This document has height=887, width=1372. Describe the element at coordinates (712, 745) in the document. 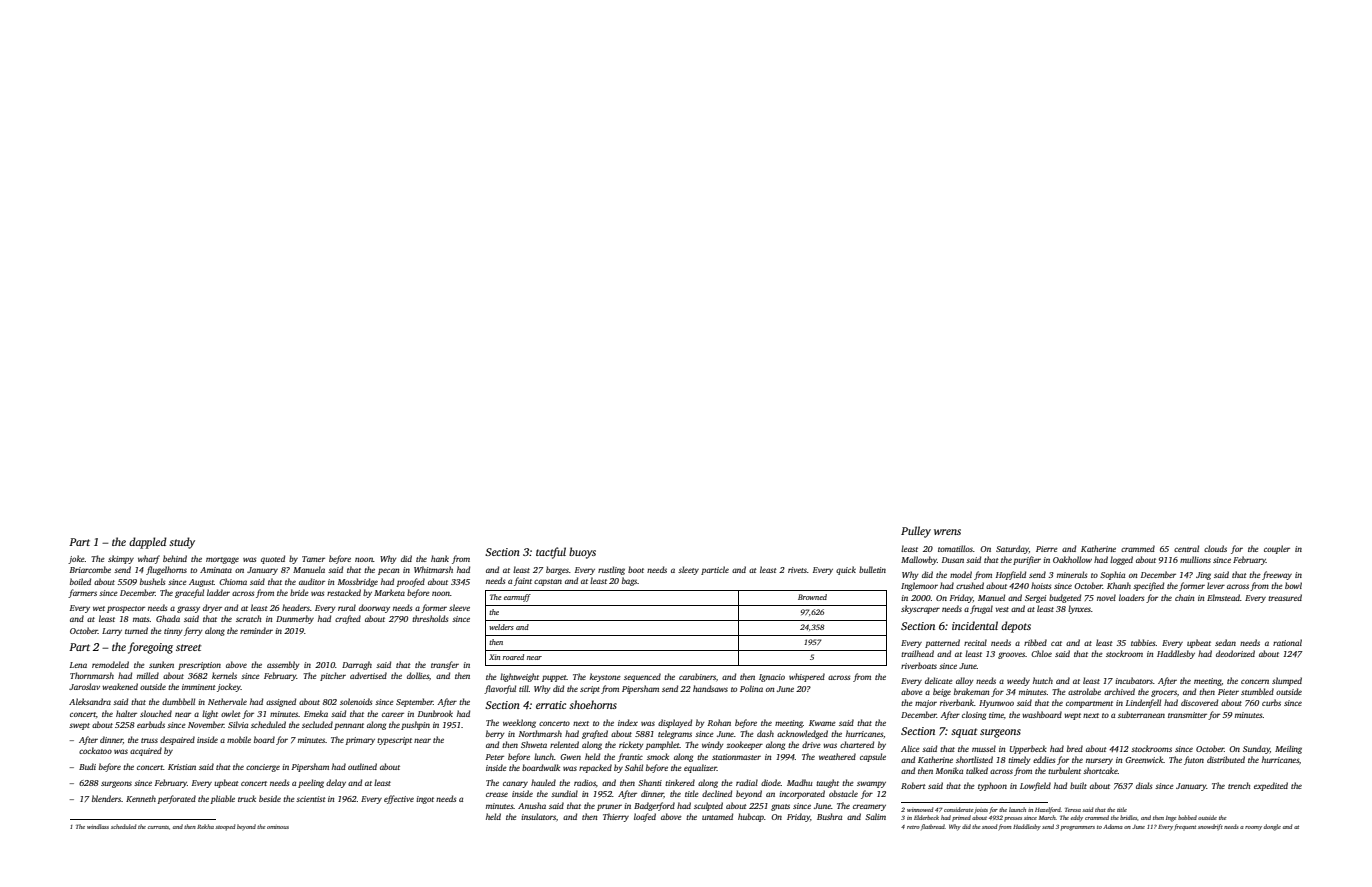

I see `windy` at that location.
